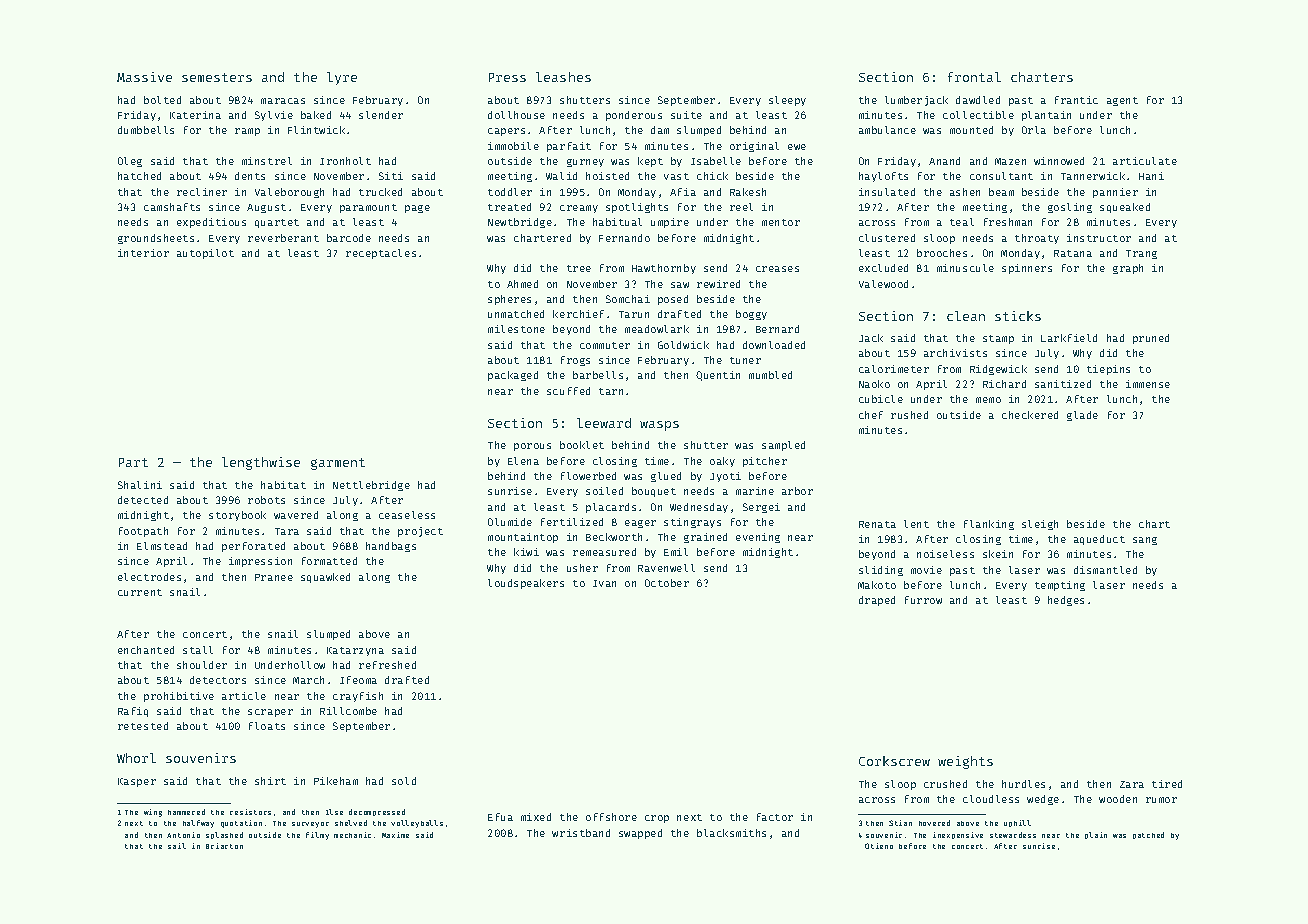 The width and height of the screenshot is (1308, 924). I want to click on downloaded, so click(774, 345).
